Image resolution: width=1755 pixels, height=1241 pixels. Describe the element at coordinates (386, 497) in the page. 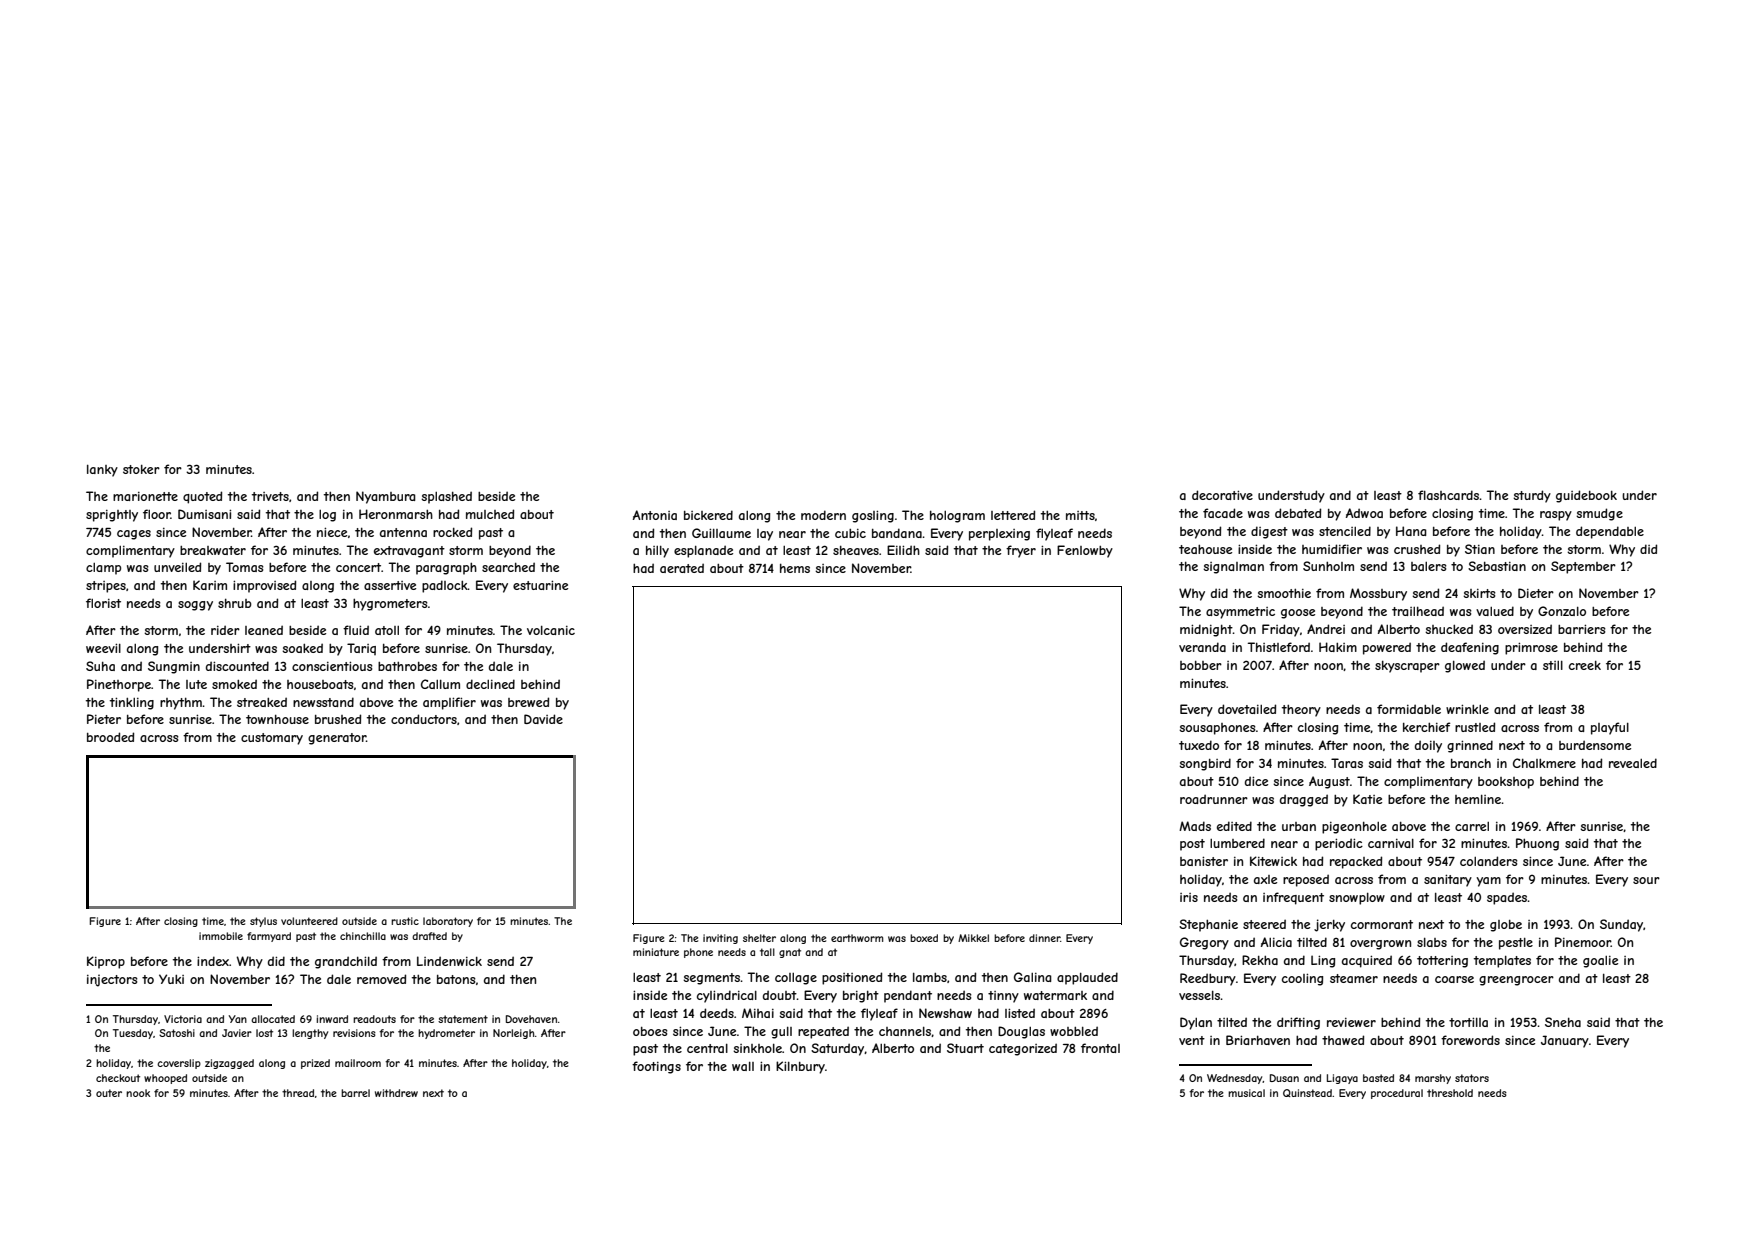

I see `Nyambura` at that location.
